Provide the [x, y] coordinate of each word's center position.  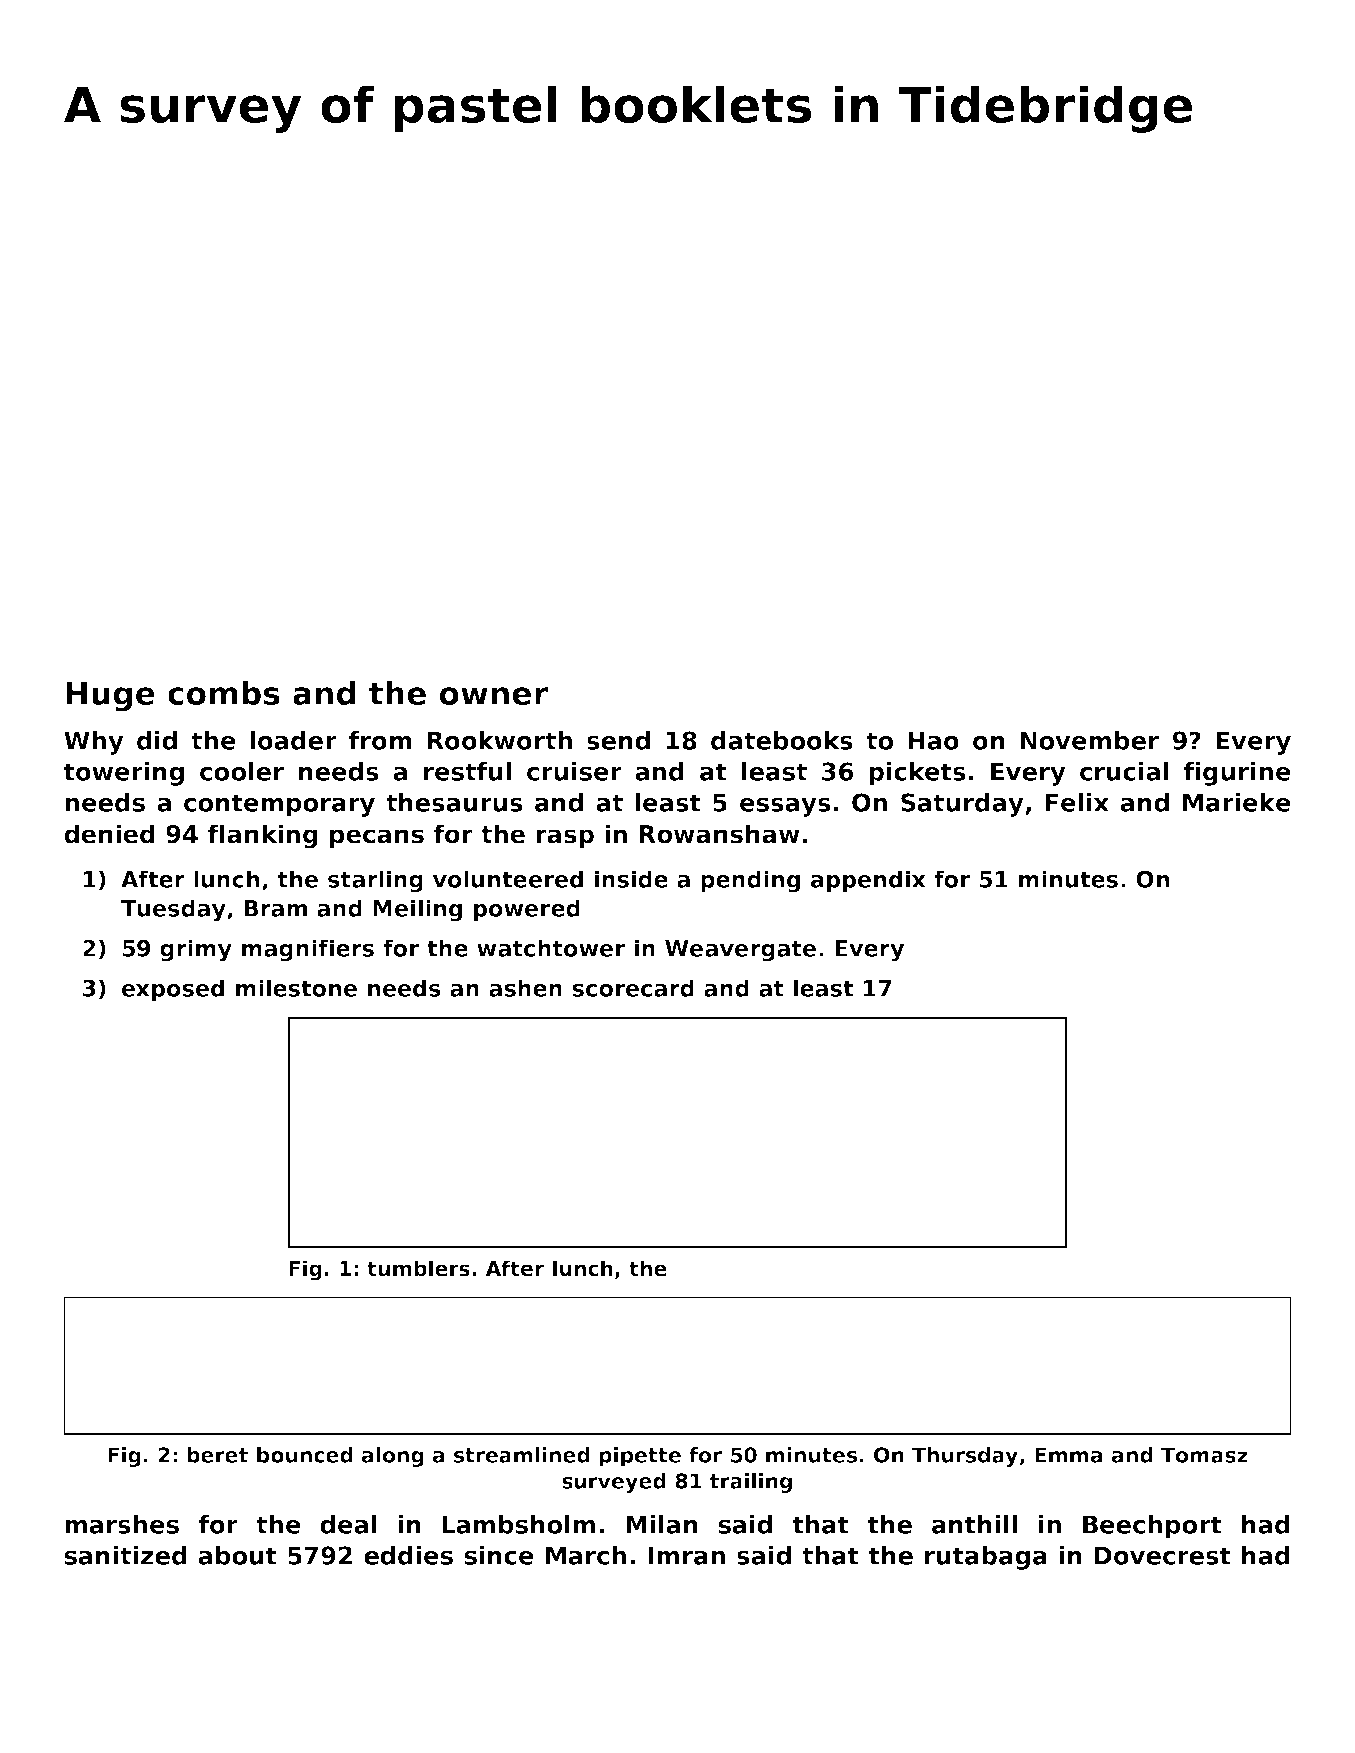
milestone [296, 988]
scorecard [633, 988]
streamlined [522, 1455]
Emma [1068, 1455]
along [393, 1457]
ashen [525, 988]
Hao [933, 740]
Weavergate [740, 951]
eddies [408, 1555]
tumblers [418, 1268]
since [499, 1555]
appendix [868, 881]
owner [493, 696]
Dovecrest [1162, 1555]
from [380, 740]
